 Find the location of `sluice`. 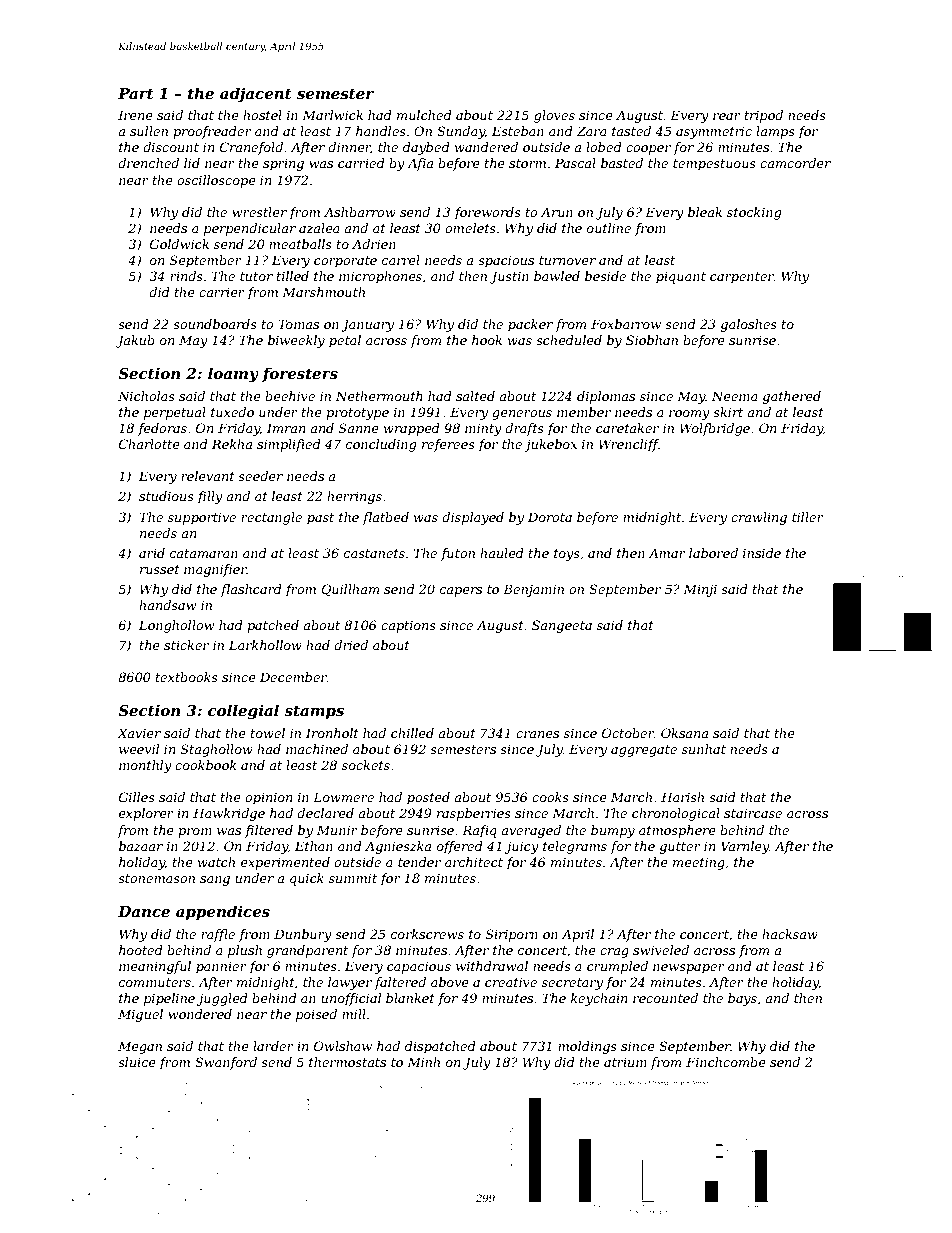

sluice is located at coordinates (137, 1062).
